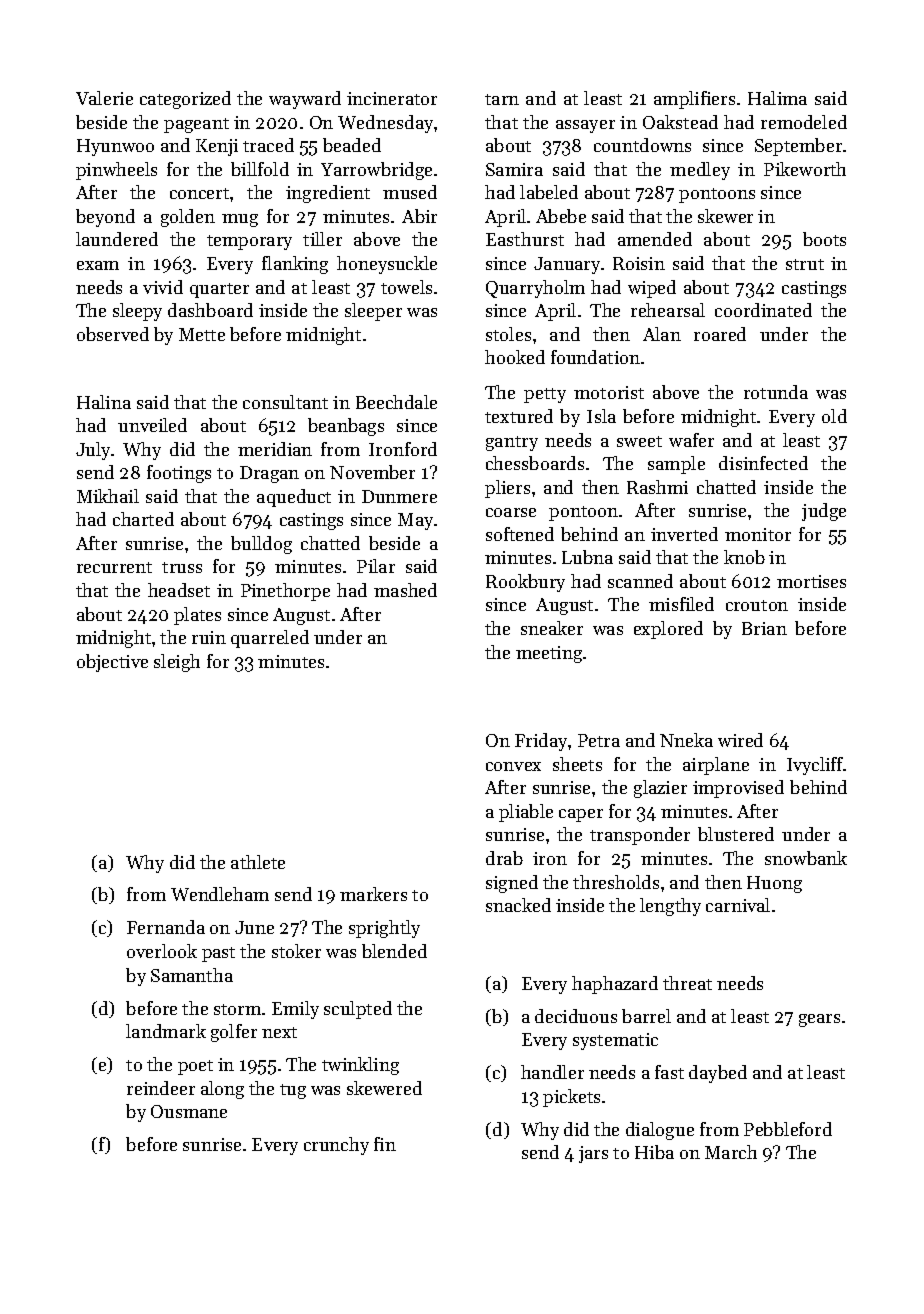  I want to click on Dunmere, so click(399, 496).
